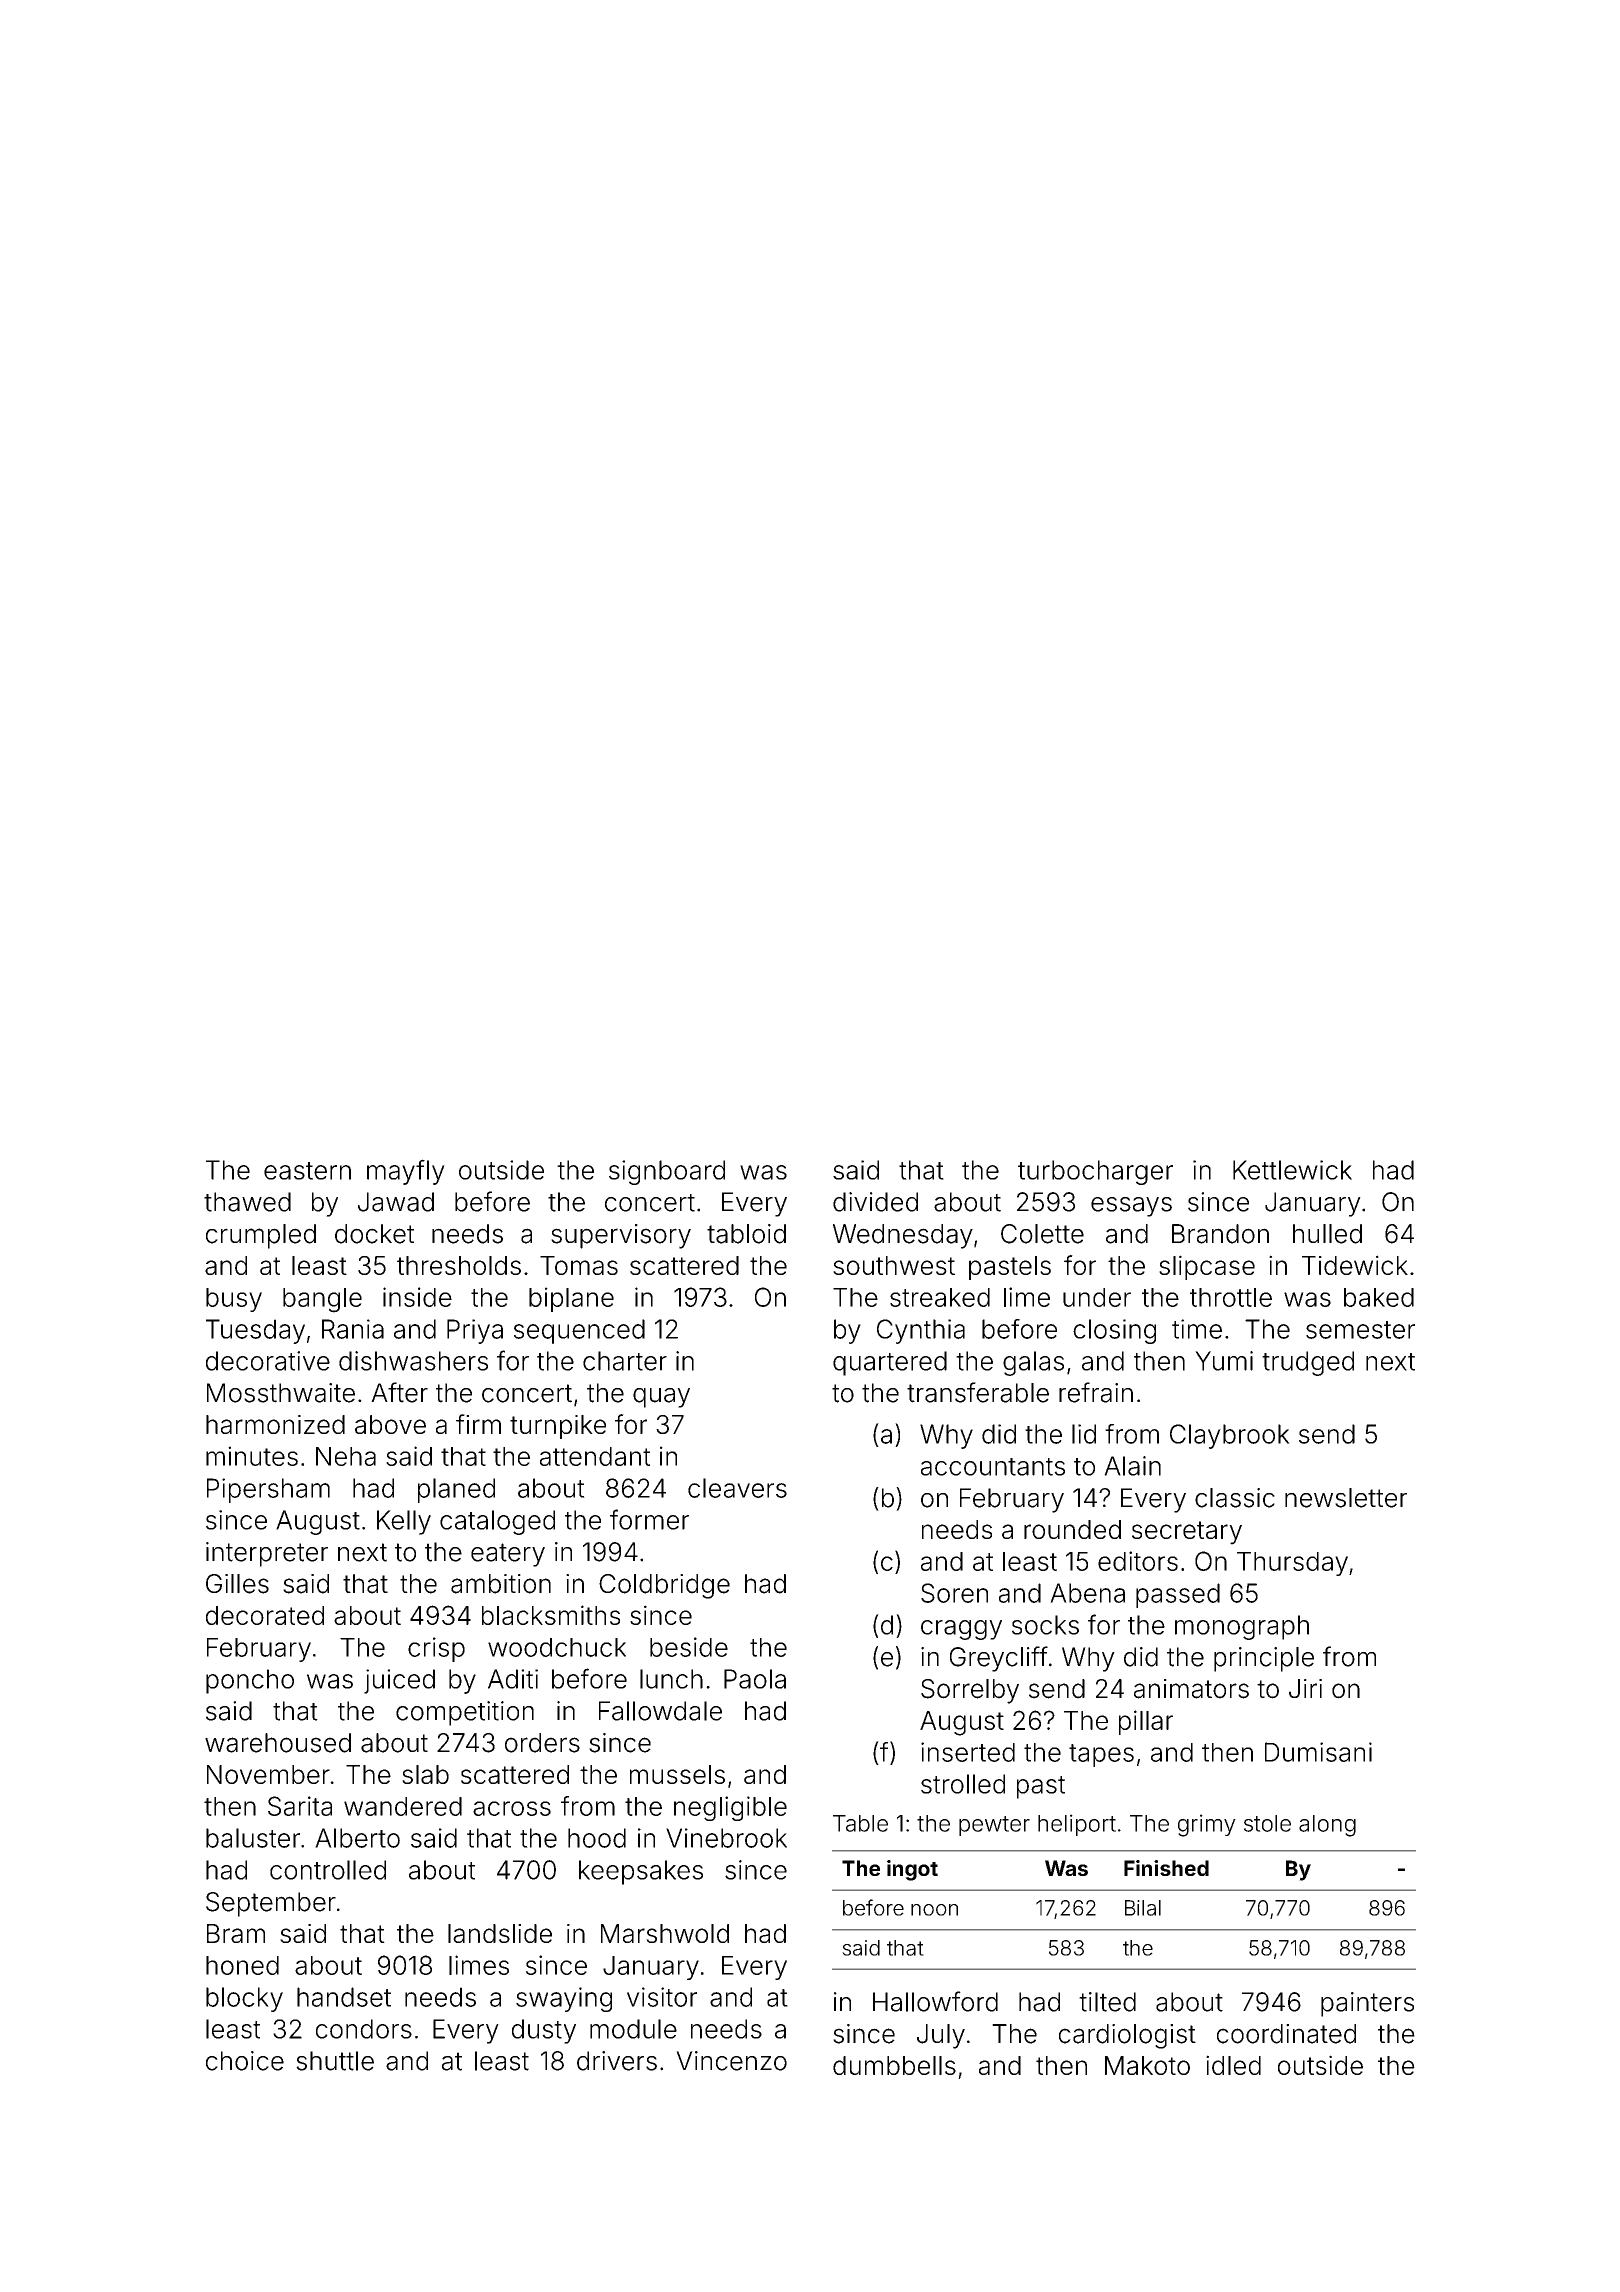  I want to click on beside, so click(689, 1647).
